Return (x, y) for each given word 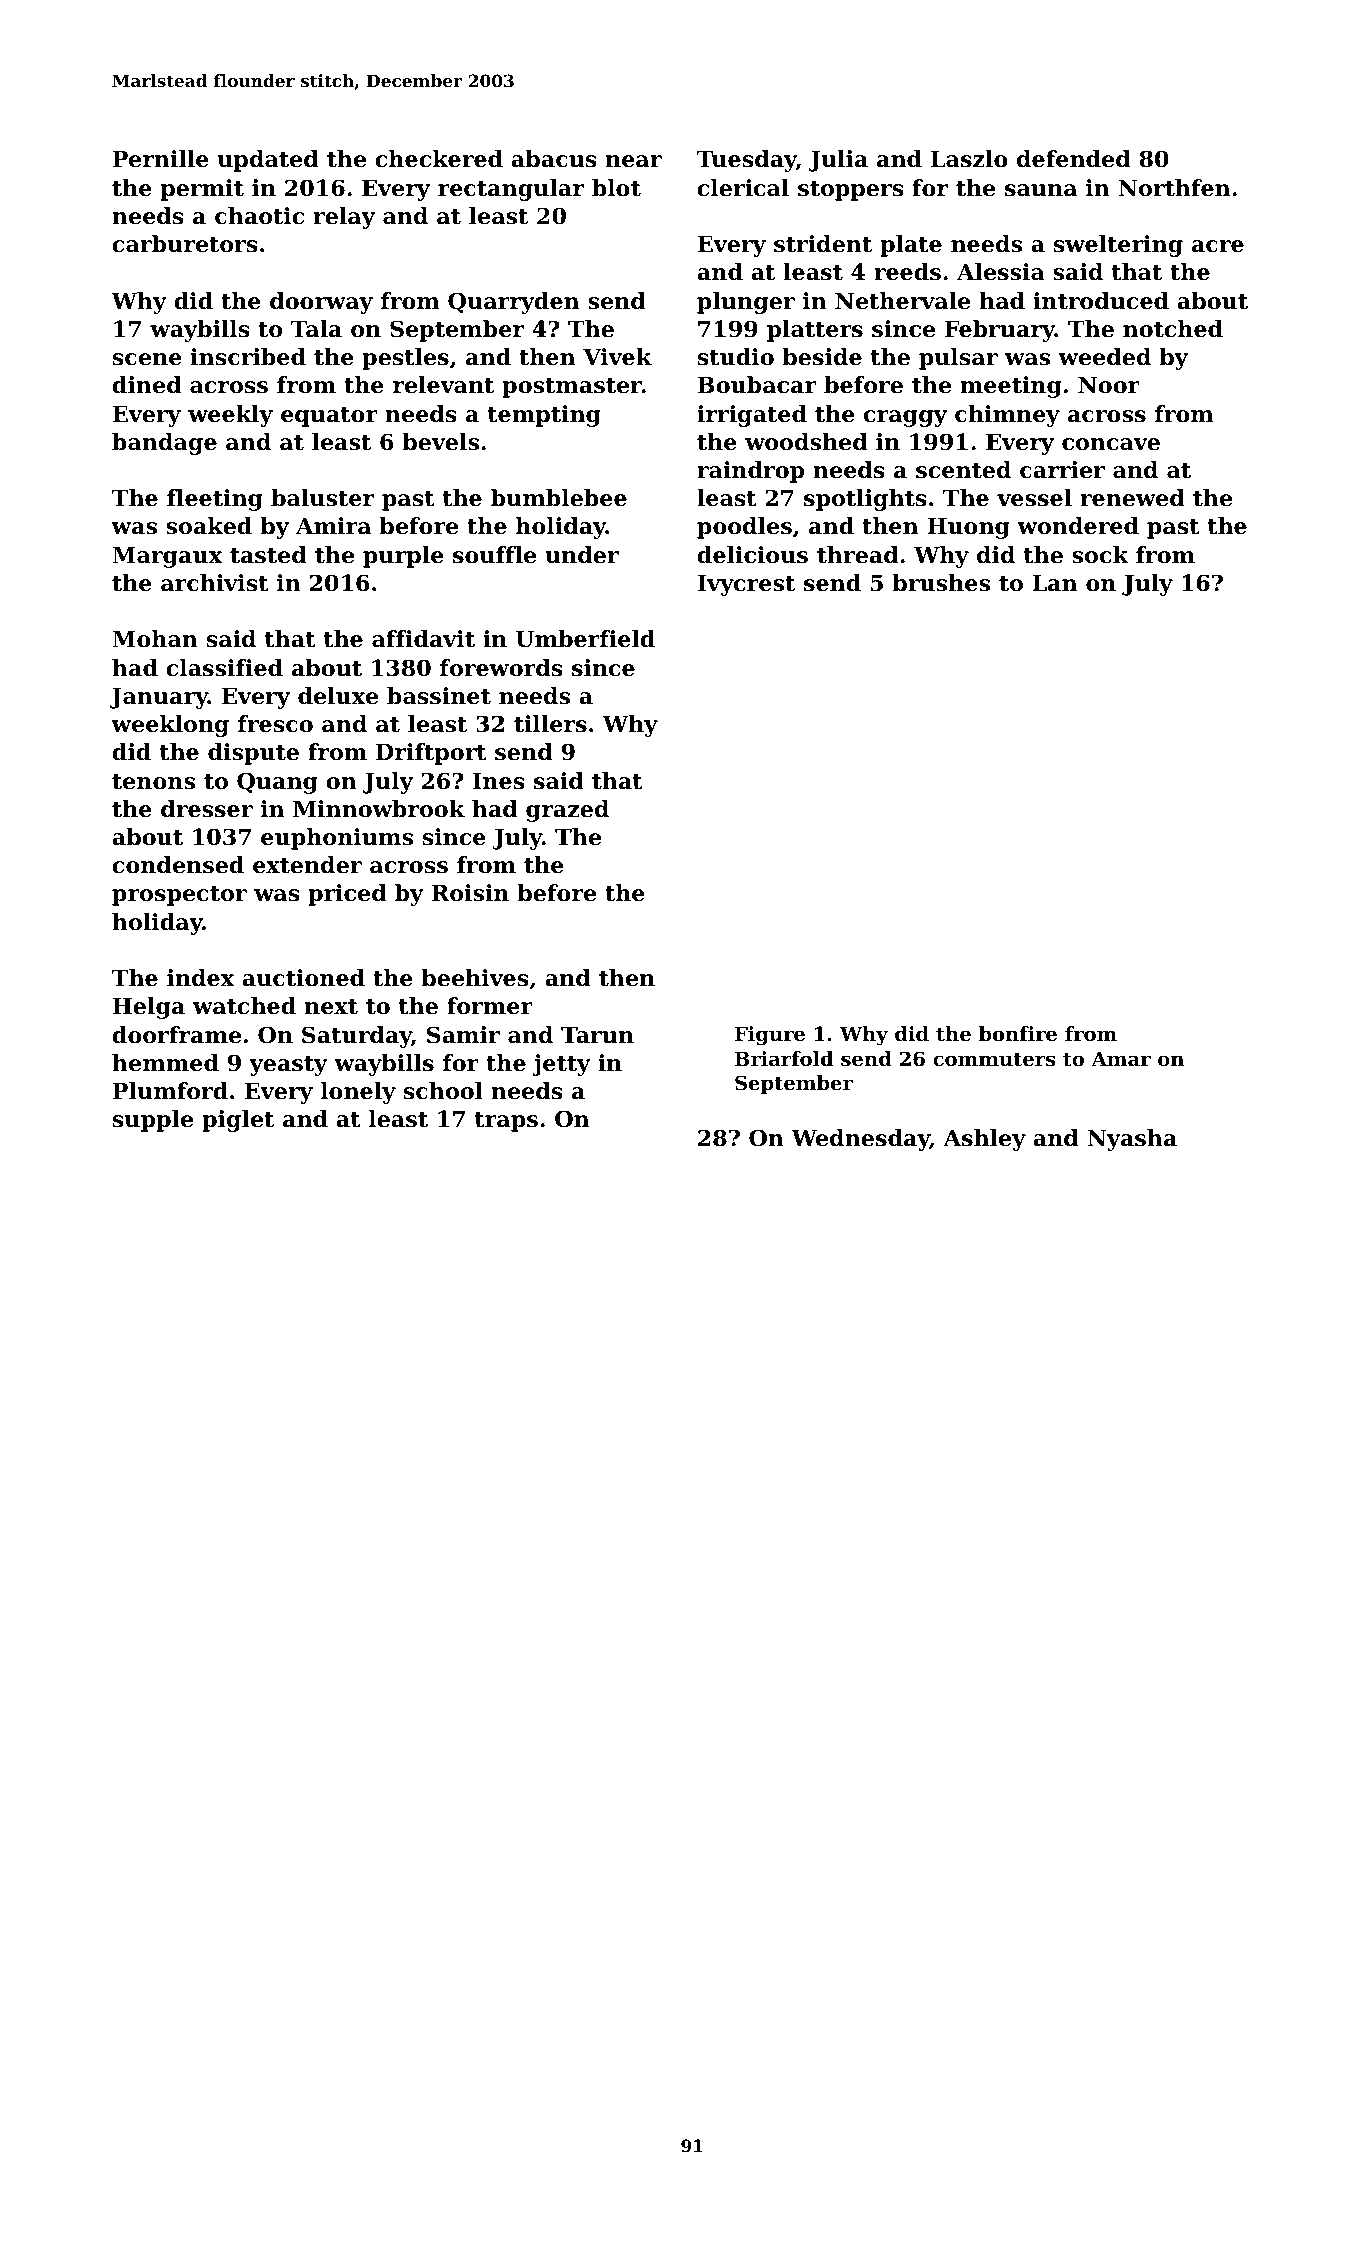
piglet (238, 1121)
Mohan (155, 639)
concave (1111, 444)
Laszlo (969, 159)
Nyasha (1132, 1140)
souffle (494, 555)
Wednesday (860, 1140)
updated (268, 161)
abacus (554, 159)
